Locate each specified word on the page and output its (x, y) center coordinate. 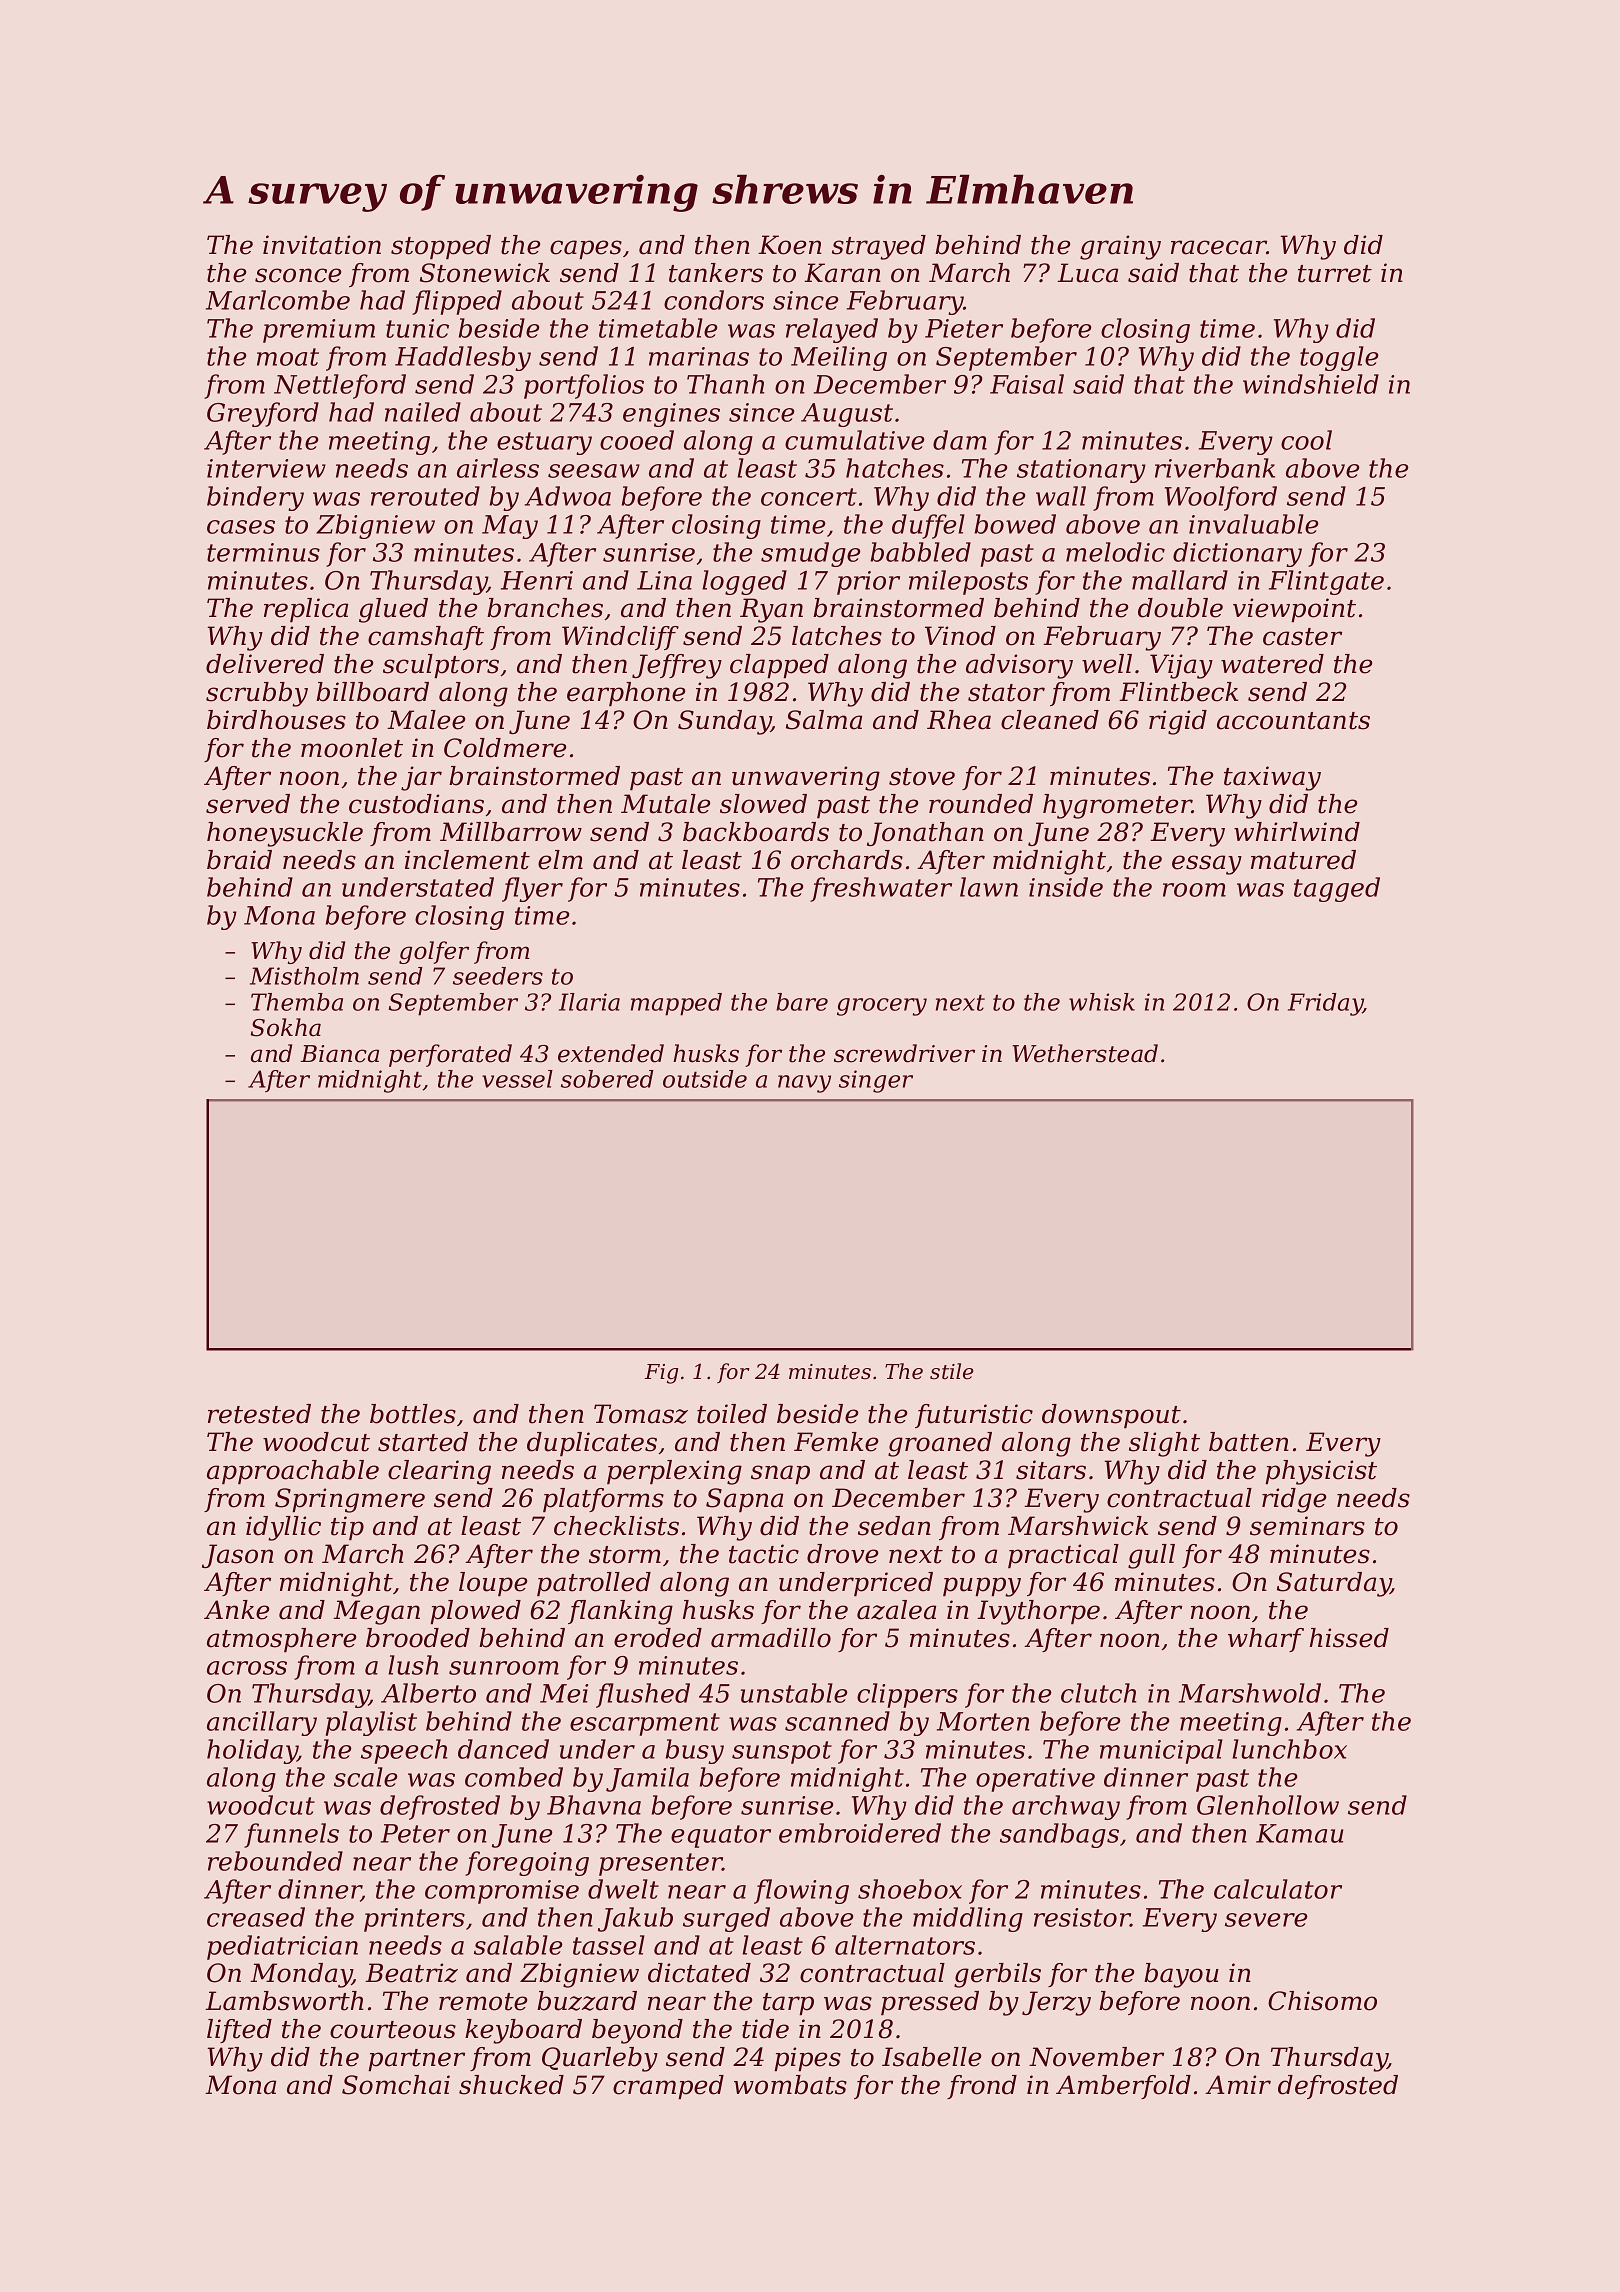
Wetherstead (1085, 1053)
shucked (511, 2085)
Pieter (964, 328)
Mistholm (304, 976)
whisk (1102, 1002)
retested (259, 1414)
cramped (668, 2087)
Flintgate (1326, 582)
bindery (255, 498)
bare (802, 1002)
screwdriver (904, 1053)
